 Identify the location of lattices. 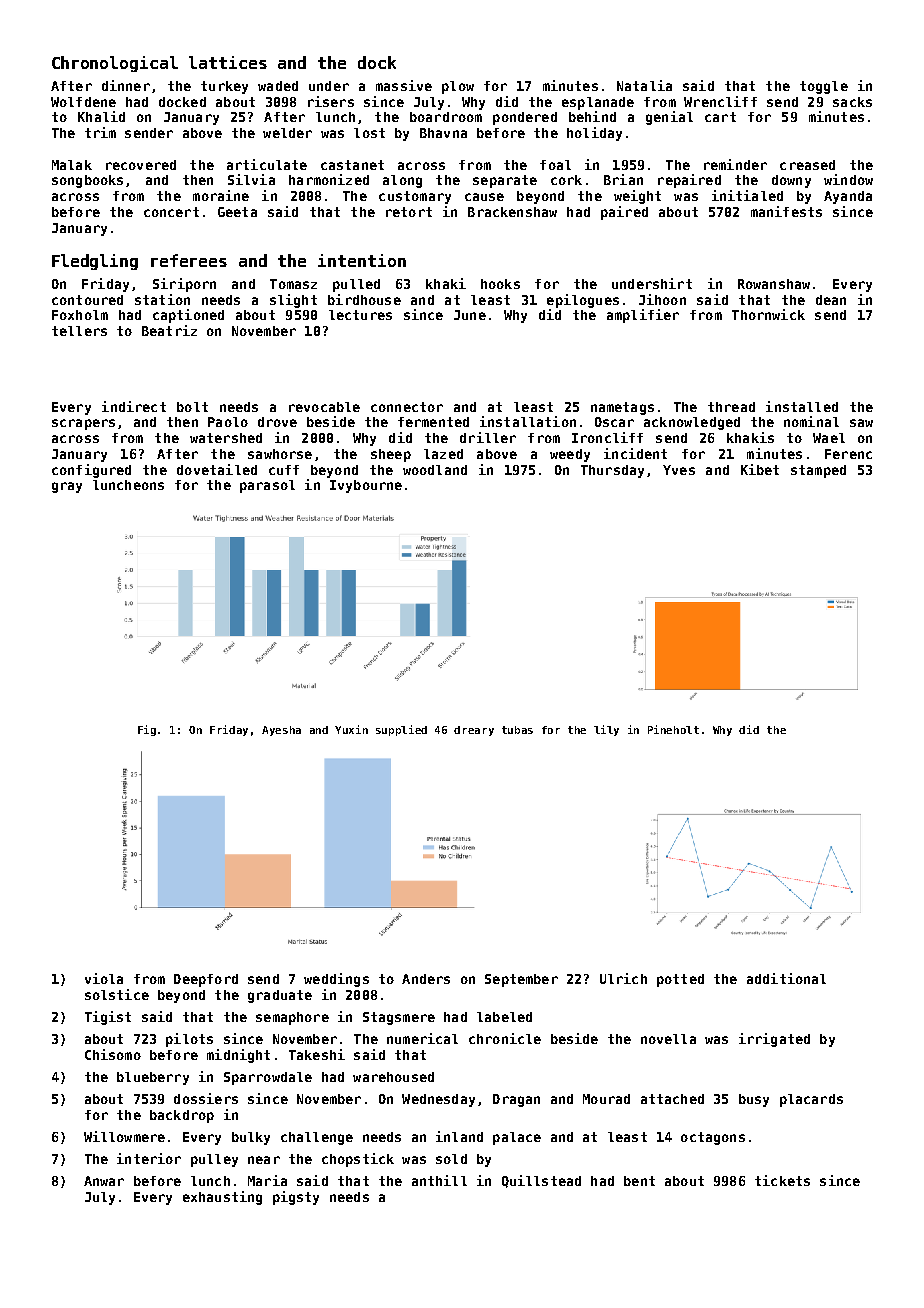
(228, 62).
